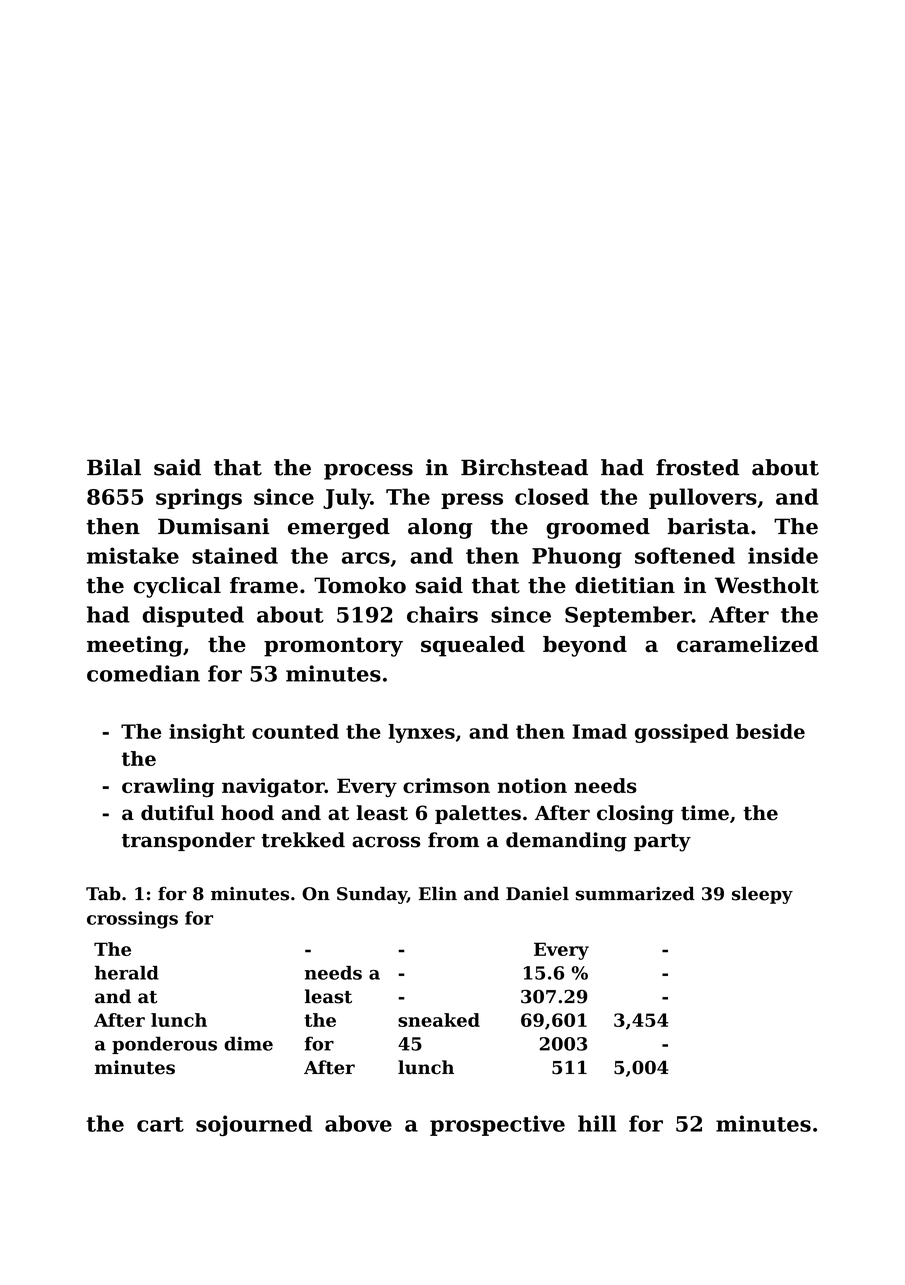 This image has height=1285, width=905. I want to click on transponder, so click(188, 841).
